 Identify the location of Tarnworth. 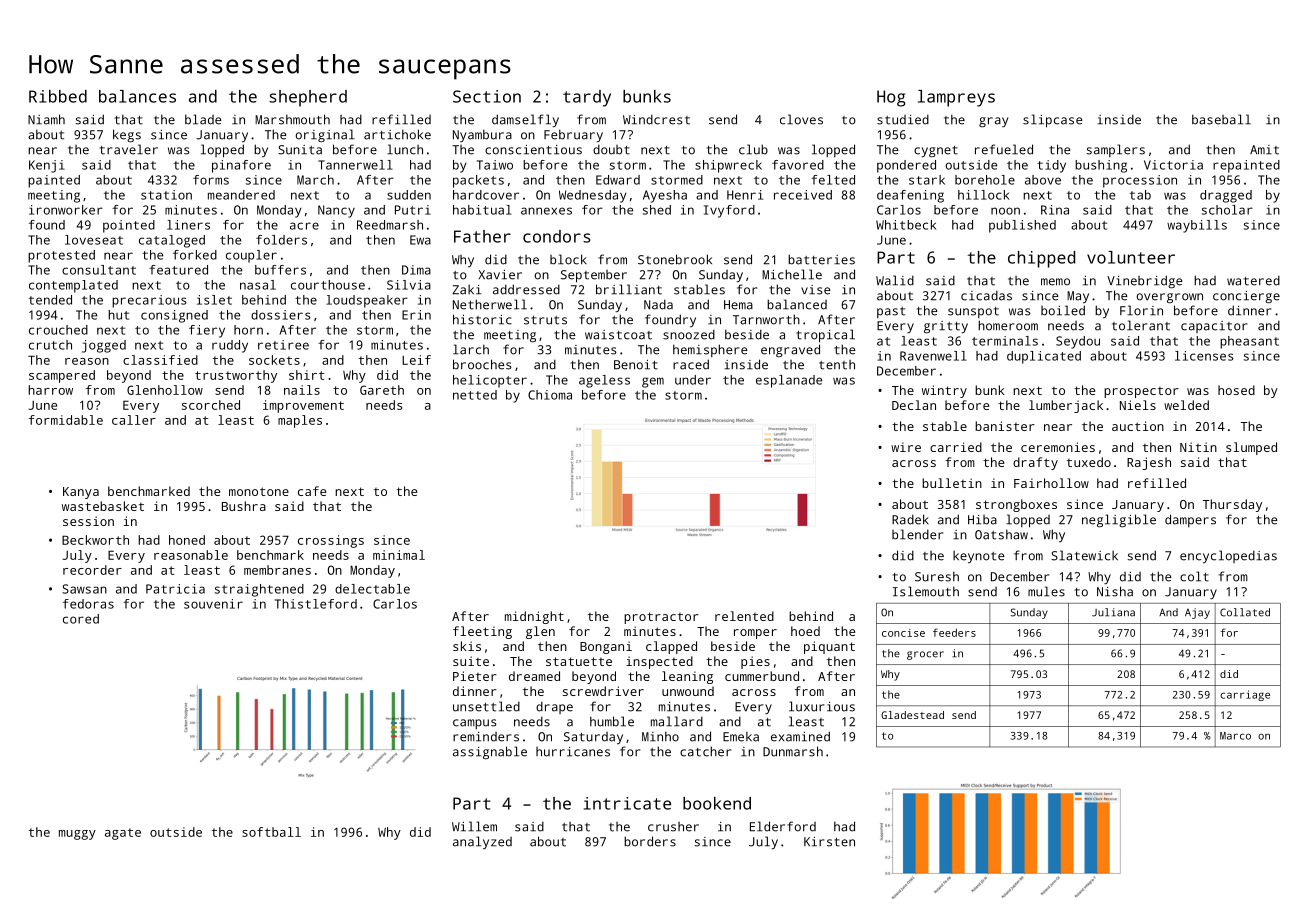
(766, 319).
